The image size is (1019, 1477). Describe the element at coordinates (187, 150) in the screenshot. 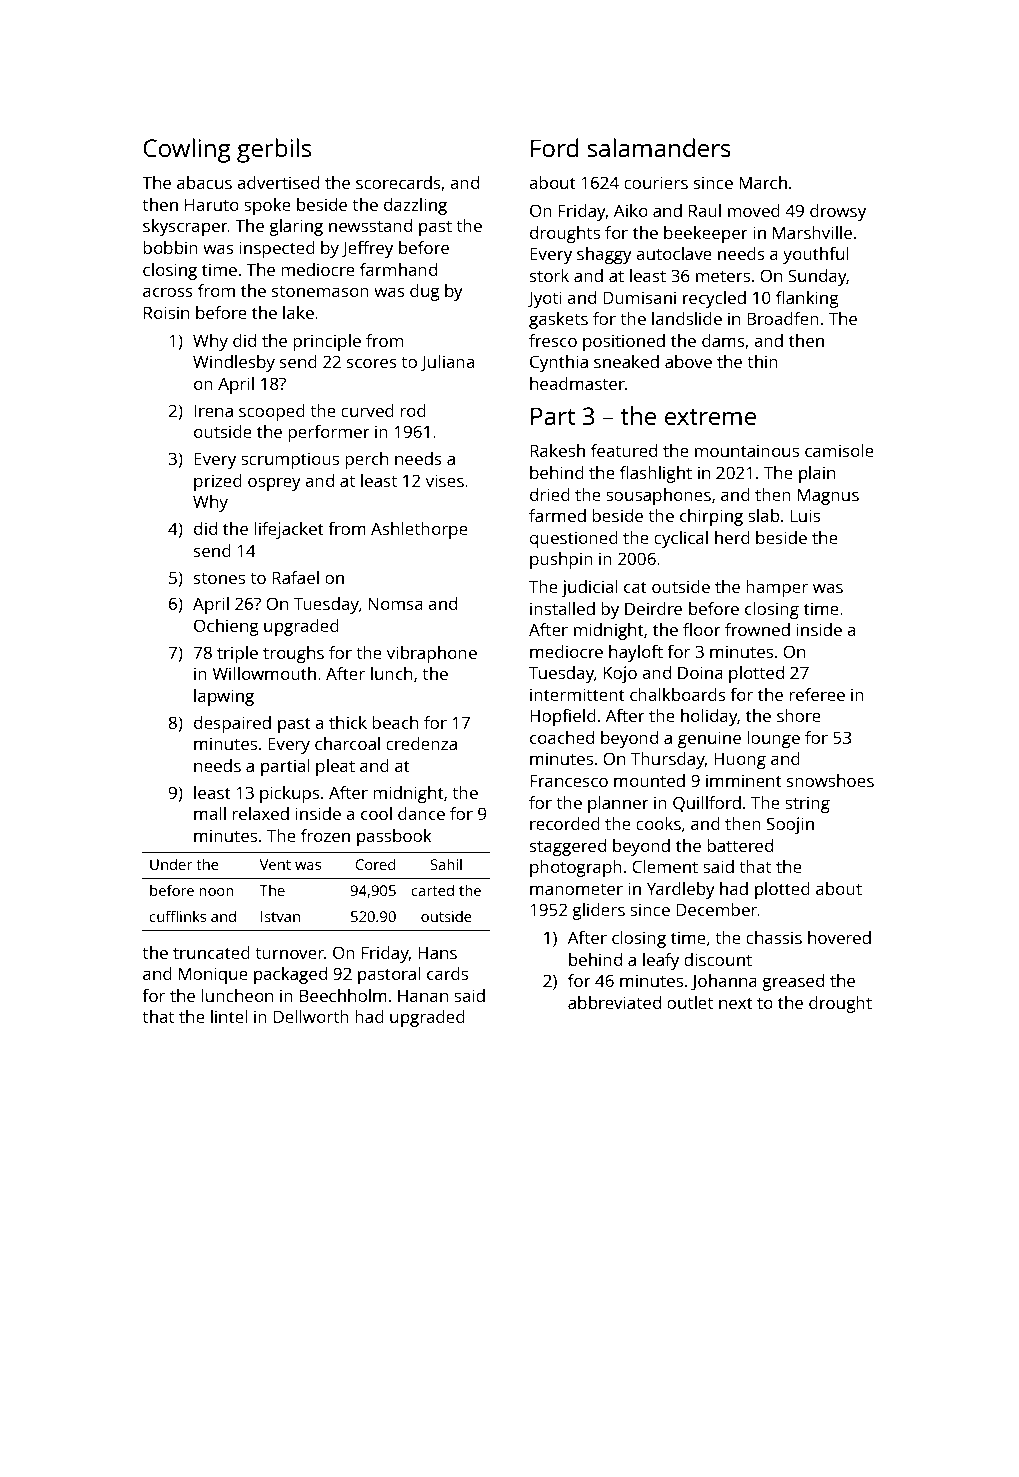

I see `Cowling` at that location.
